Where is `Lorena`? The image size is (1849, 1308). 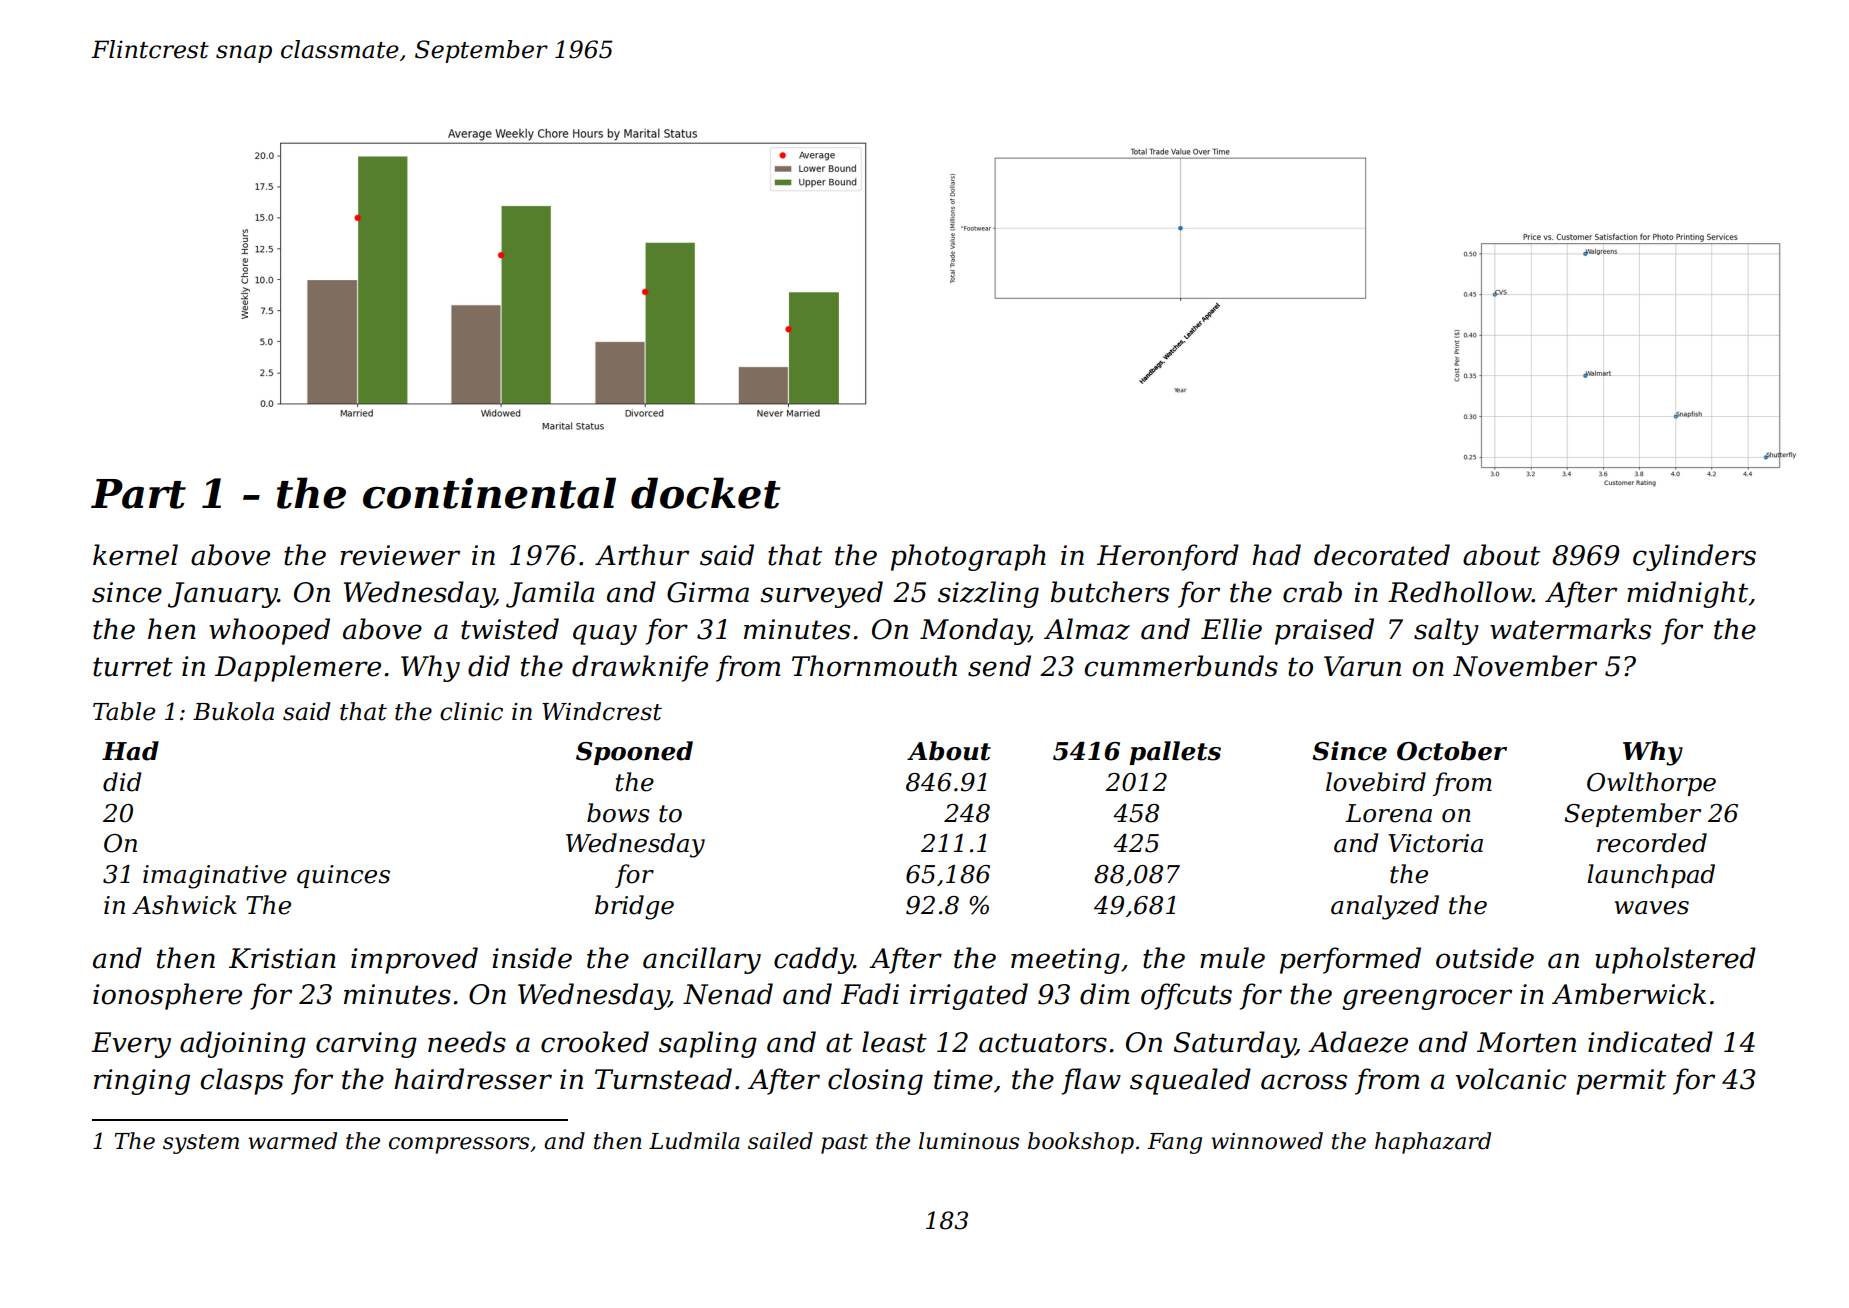 Lorena is located at coordinates (1388, 813).
